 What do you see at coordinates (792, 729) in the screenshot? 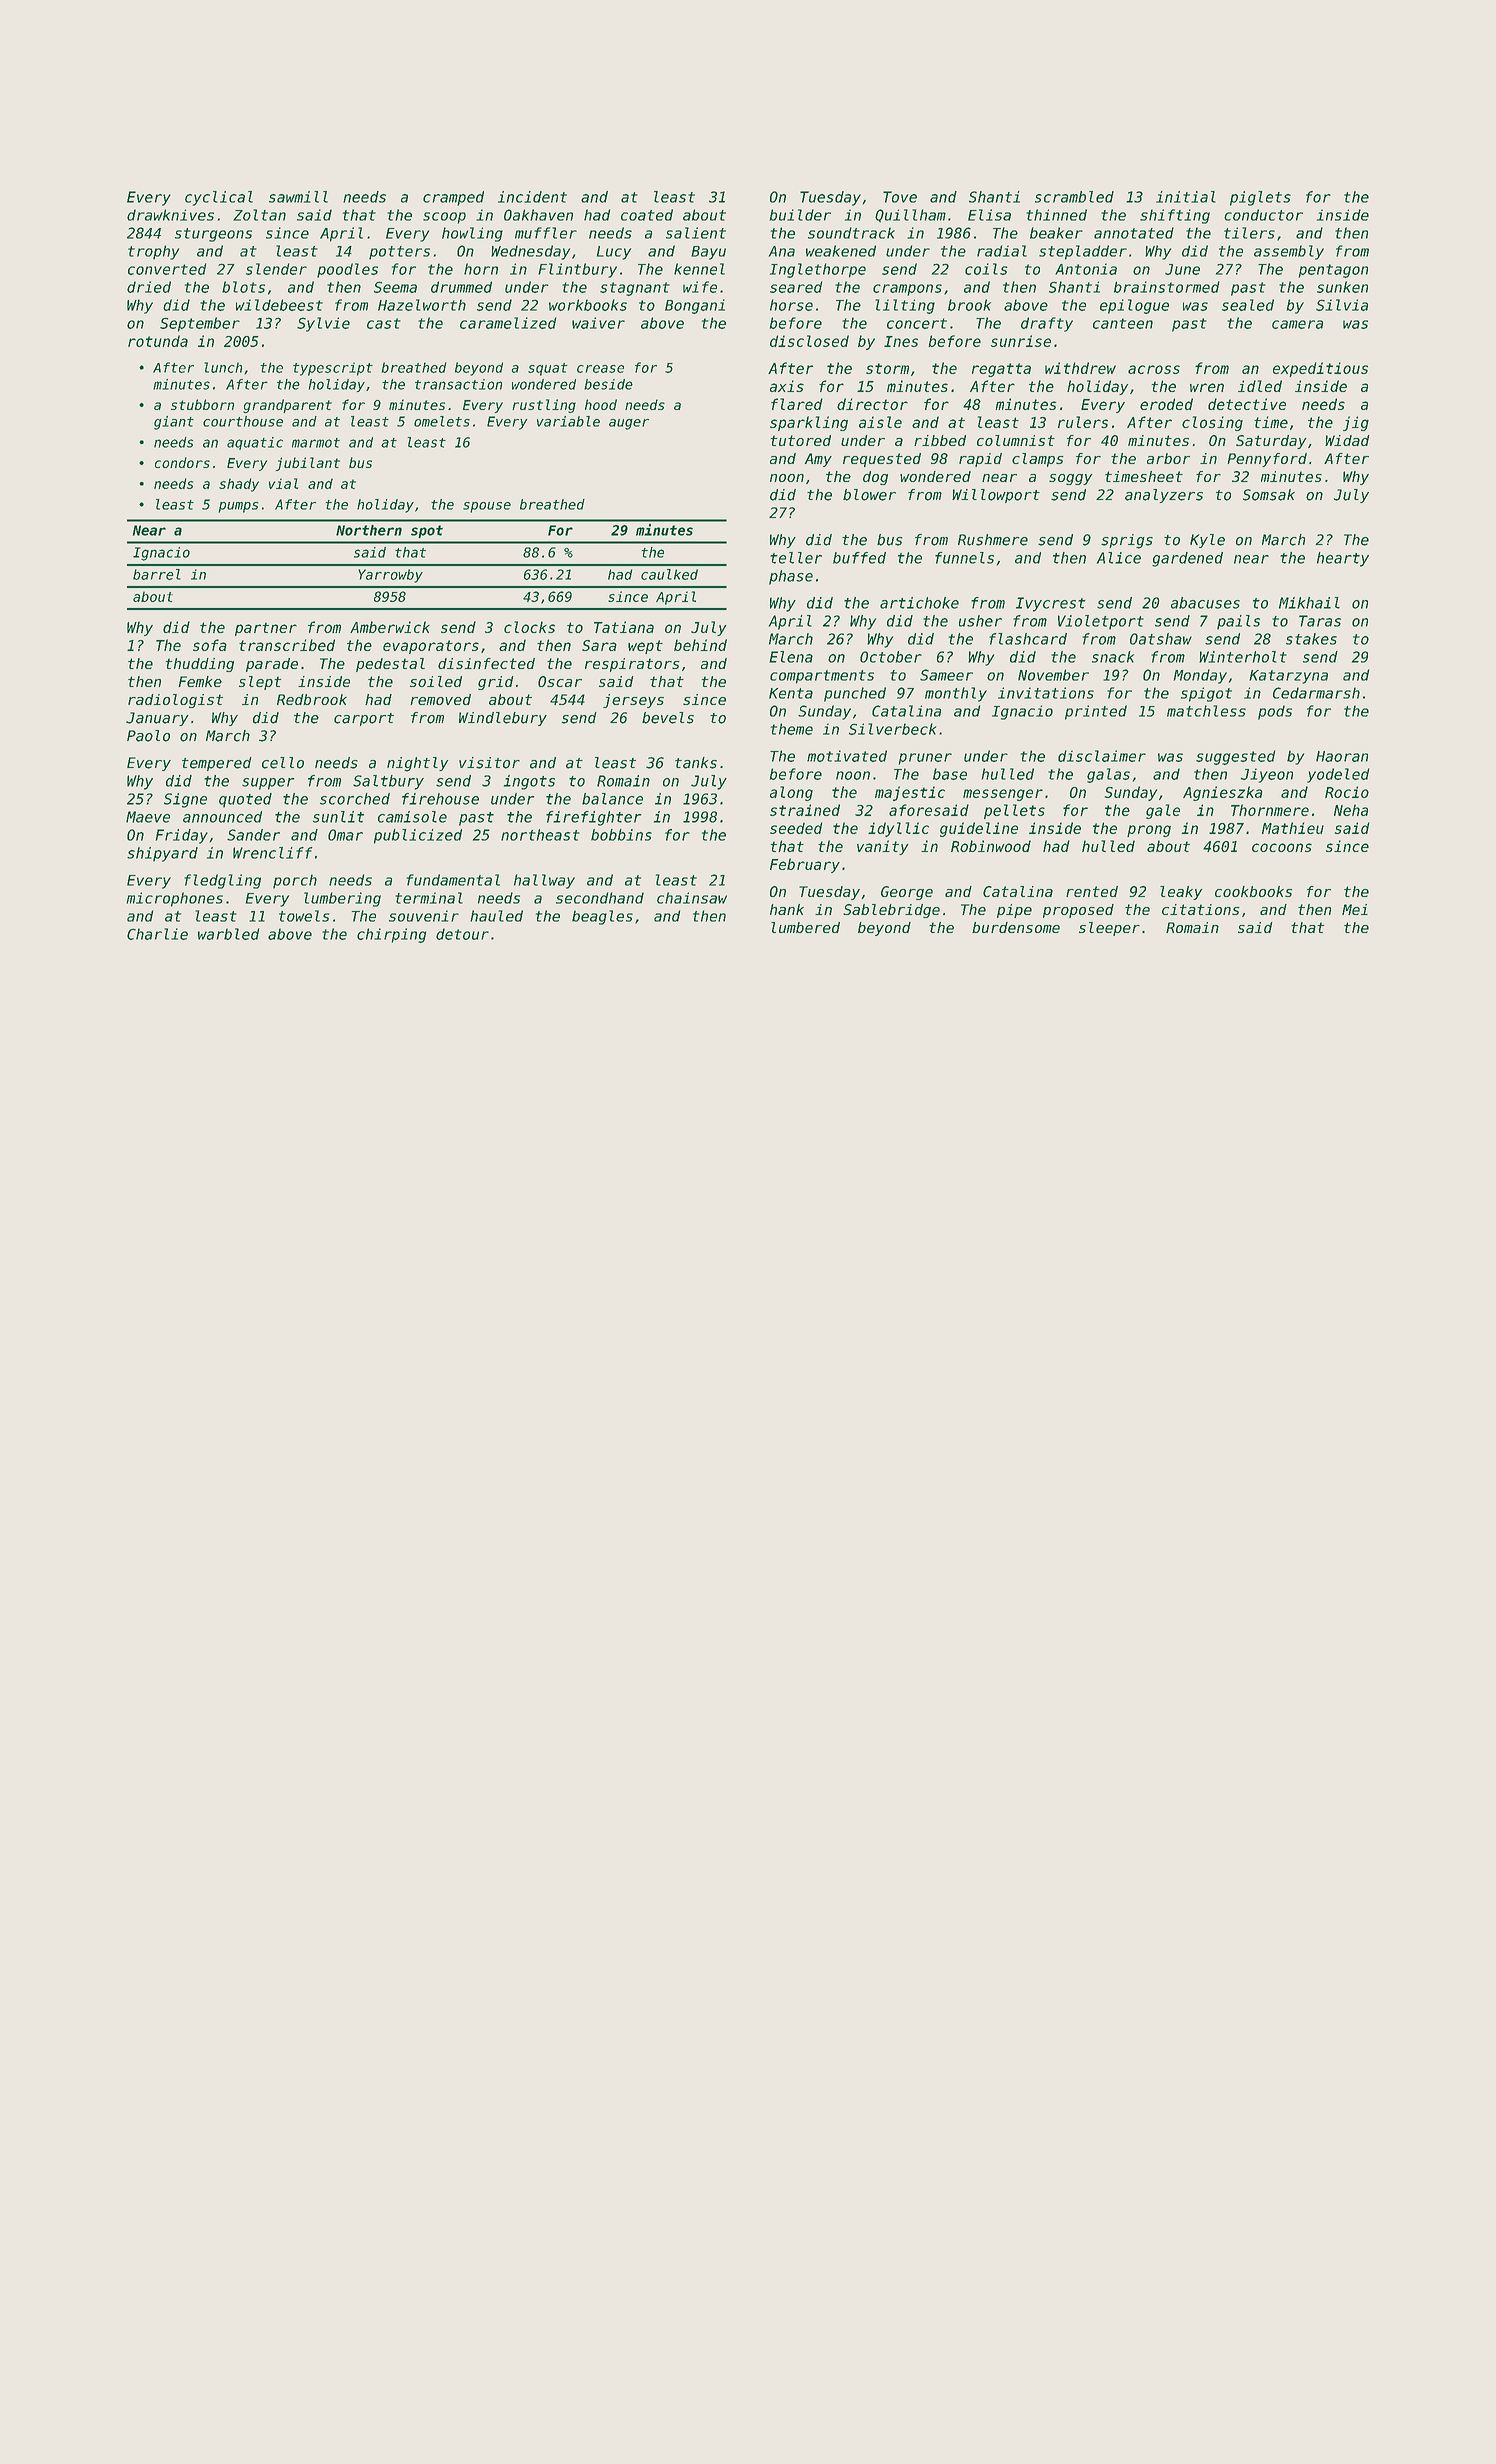
I see `theme` at bounding box center [792, 729].
